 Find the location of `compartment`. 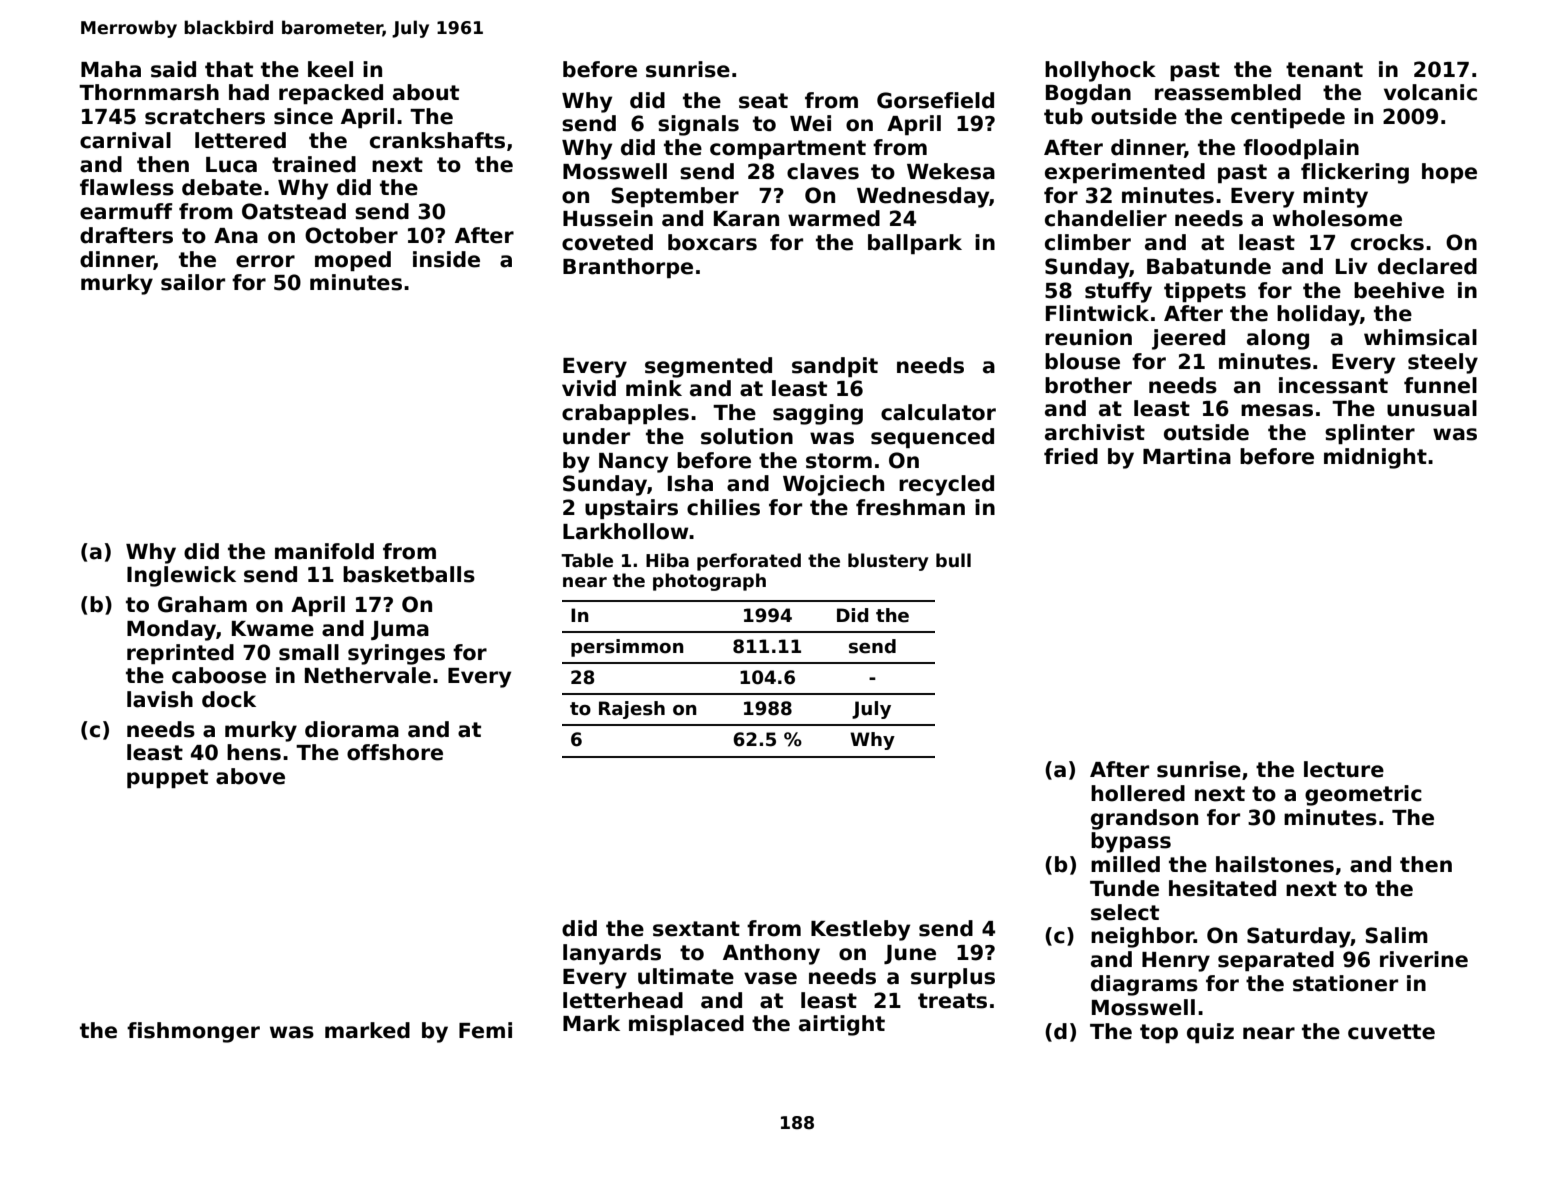

compartment is located at coordinates (788, 149).
